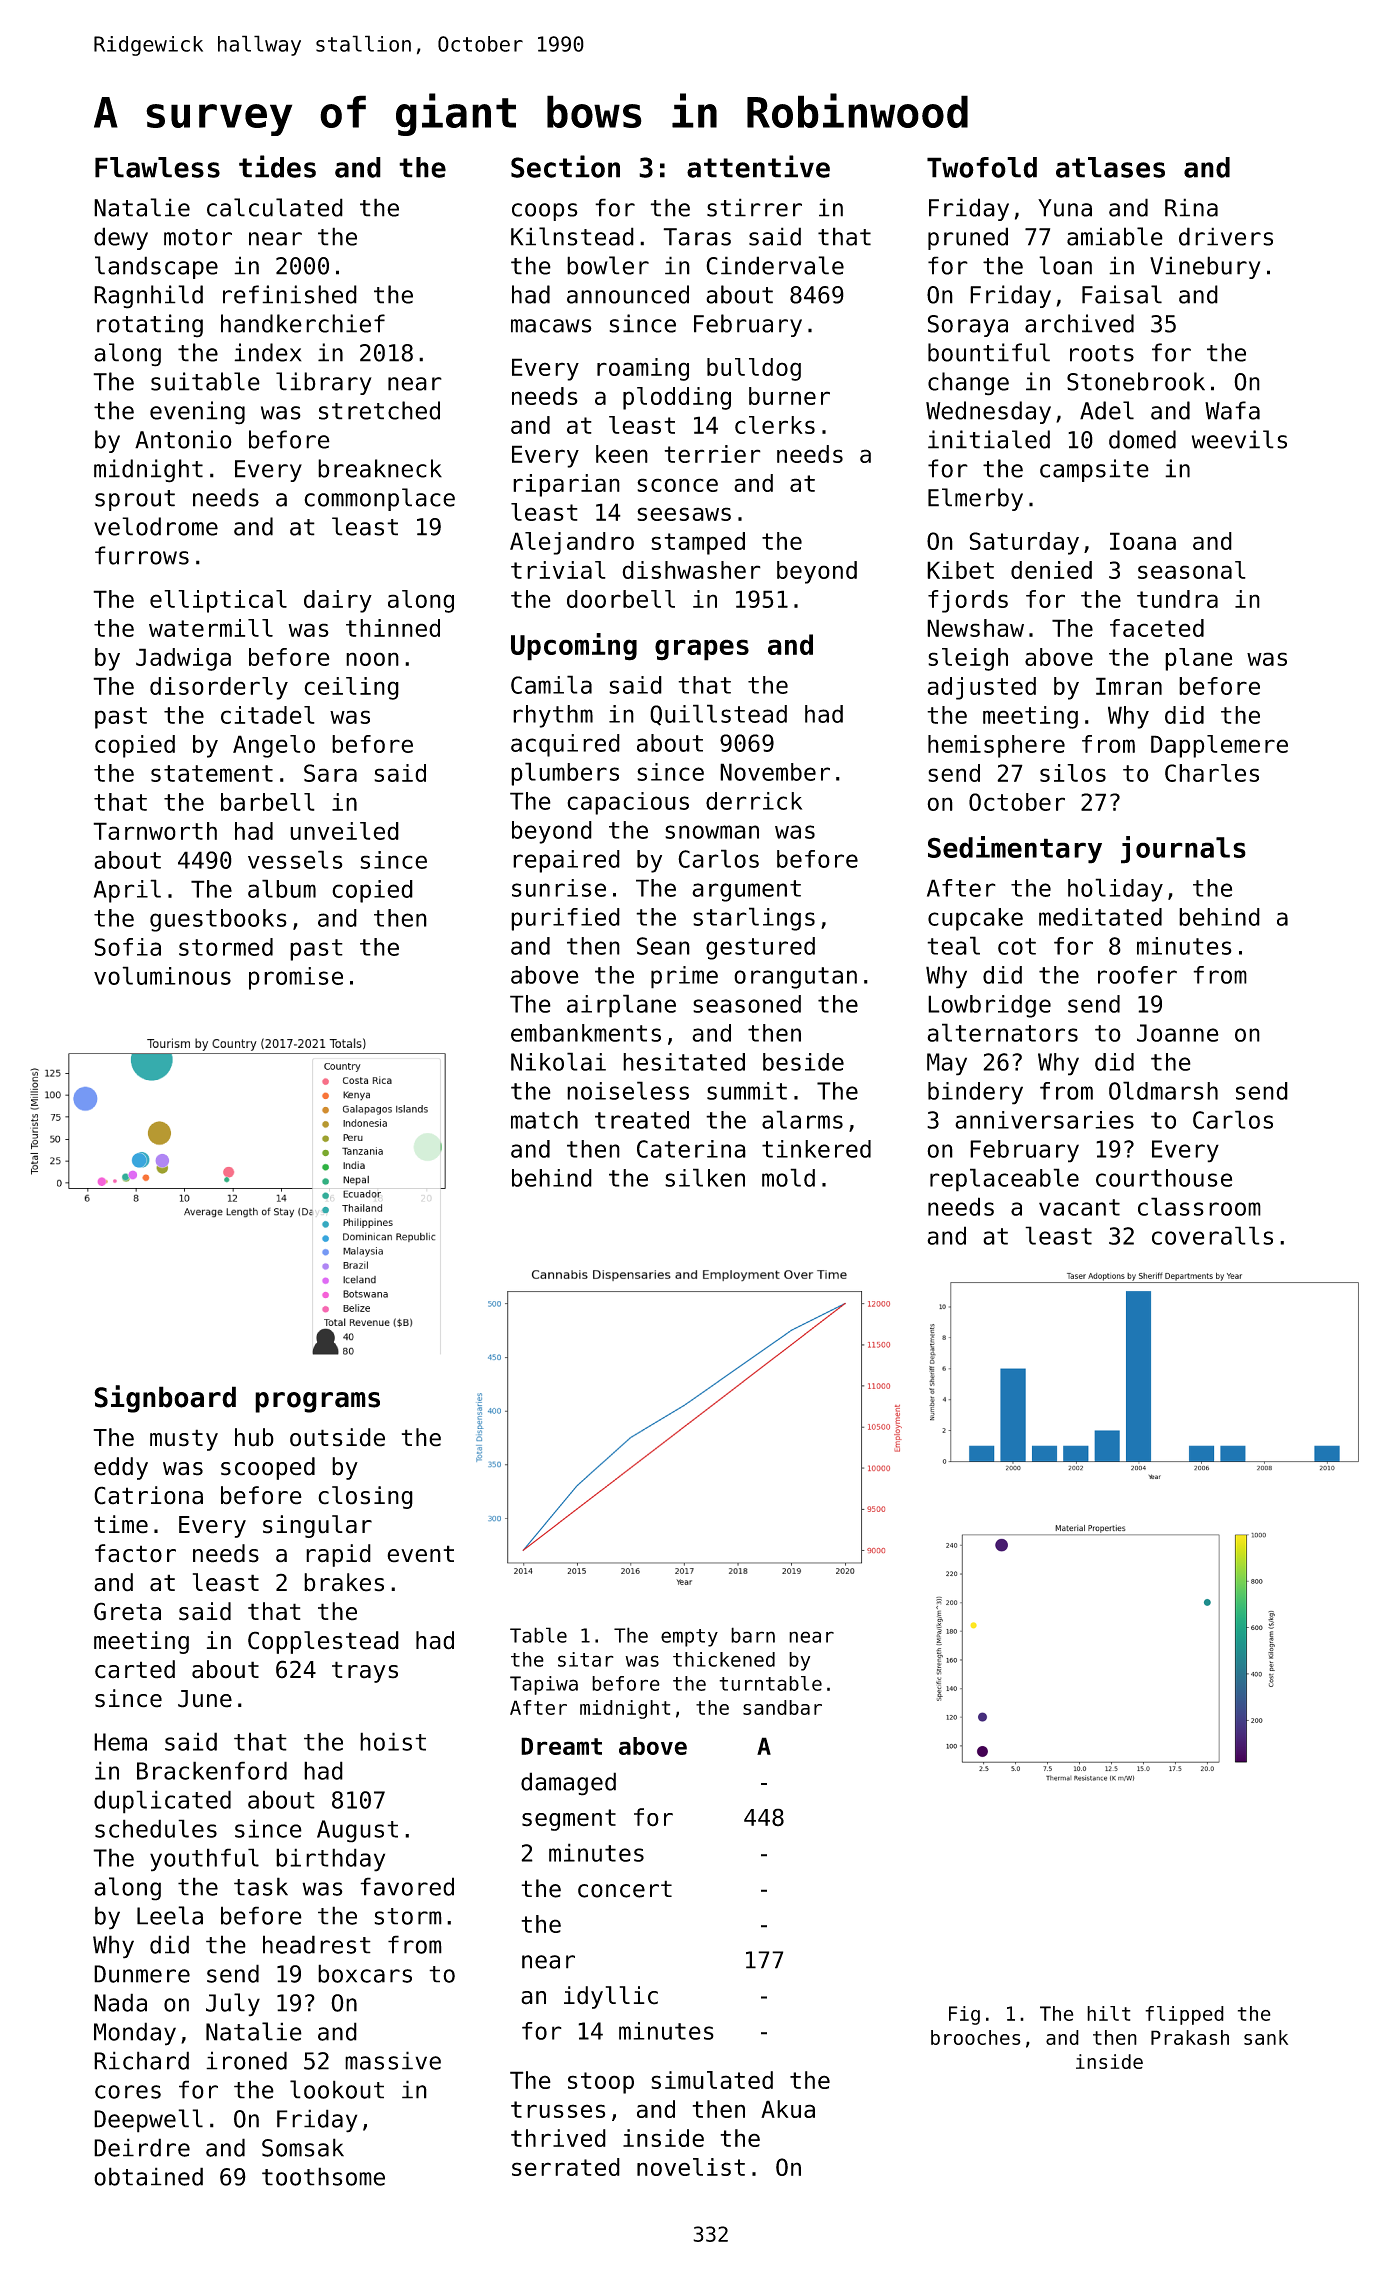  Describe the element at coordinates (1190, 2037) in the image. I see `Prakash` at that location.
